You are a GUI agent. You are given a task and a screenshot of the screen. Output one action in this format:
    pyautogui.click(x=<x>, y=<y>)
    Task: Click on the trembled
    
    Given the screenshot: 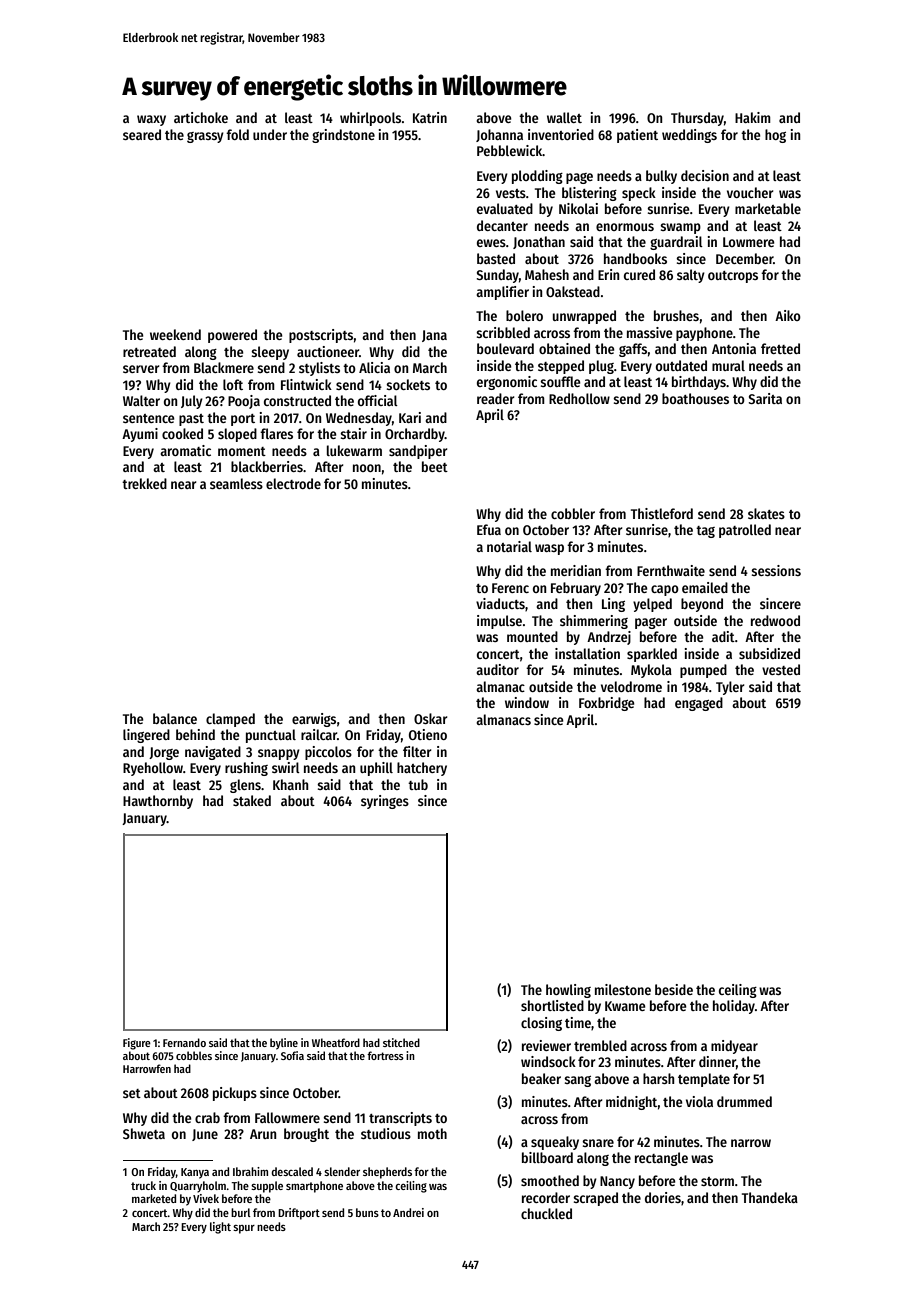 What is the action you would take?
    pyautogui.click(x=600, y=1045)
